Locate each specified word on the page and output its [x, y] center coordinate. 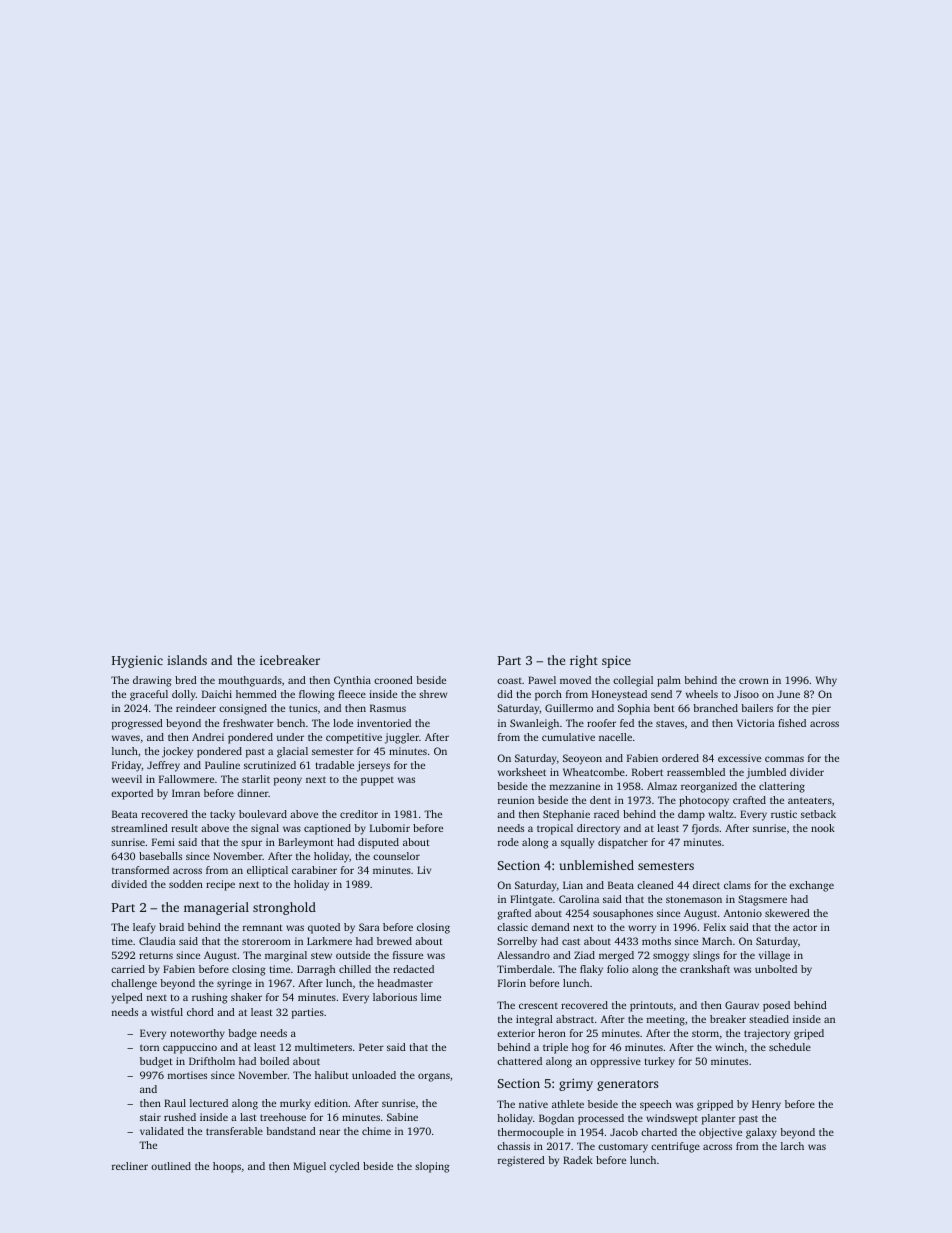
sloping [432, 1167]
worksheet [522, 772]
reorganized [709, 787]
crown [754, 681]
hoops [227, 1167]
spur [251, 844]
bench [291, 723]
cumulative [568, 737]
